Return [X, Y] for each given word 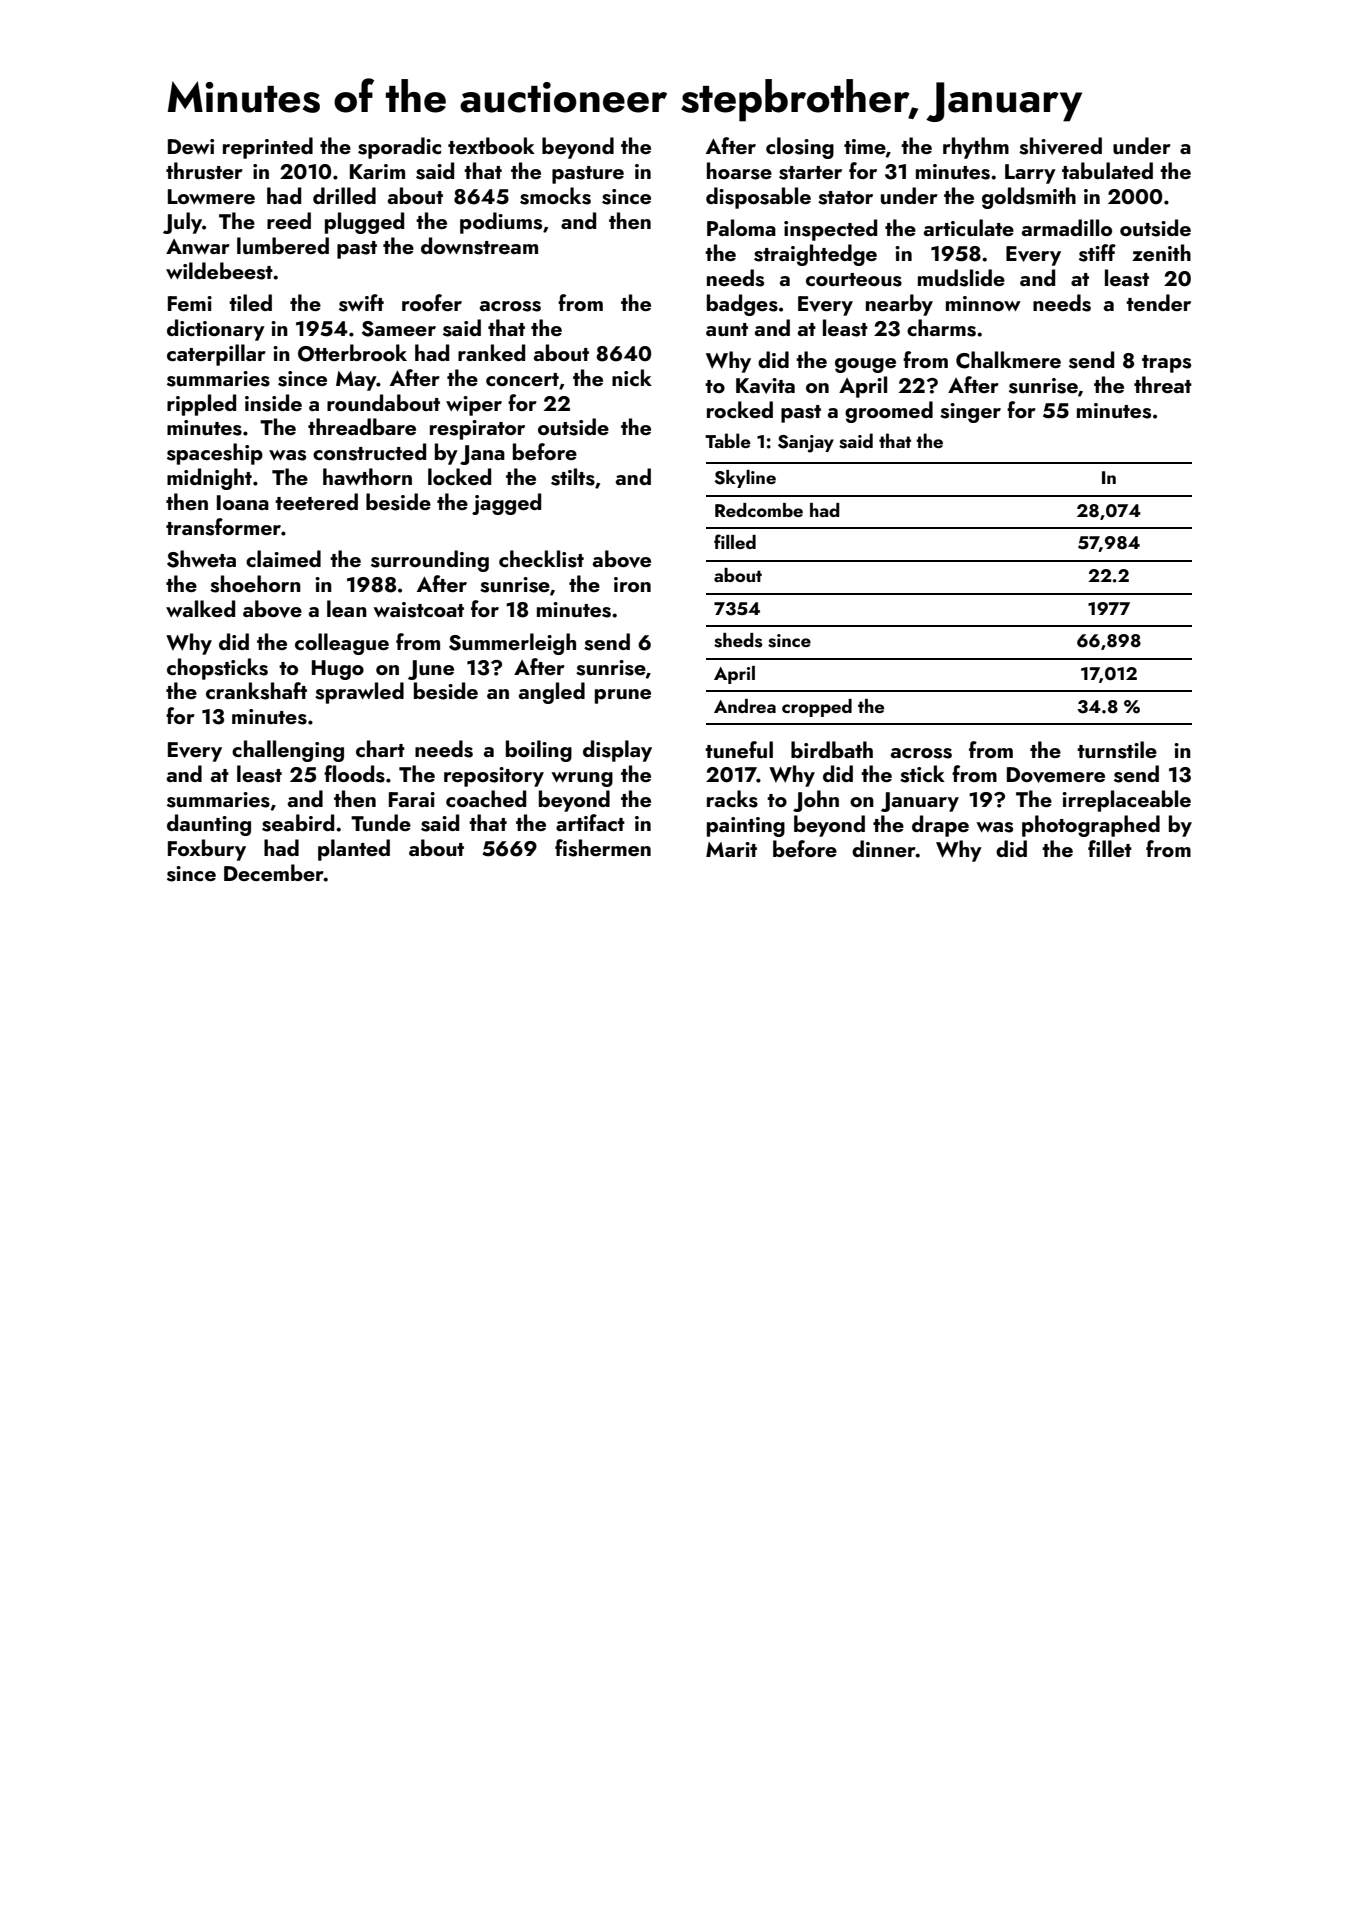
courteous [854, 280]
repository [494, 777]
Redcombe [759, 510]
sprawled [359, 693]
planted [354, 850]
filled [735, 541]
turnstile [1117, 750]
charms [941, 328]
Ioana [243, 502]
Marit [731, 849]
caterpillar [216, 355]
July [182, 223]
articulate [969, 227]
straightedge [815, 255]
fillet [1110, 848]
